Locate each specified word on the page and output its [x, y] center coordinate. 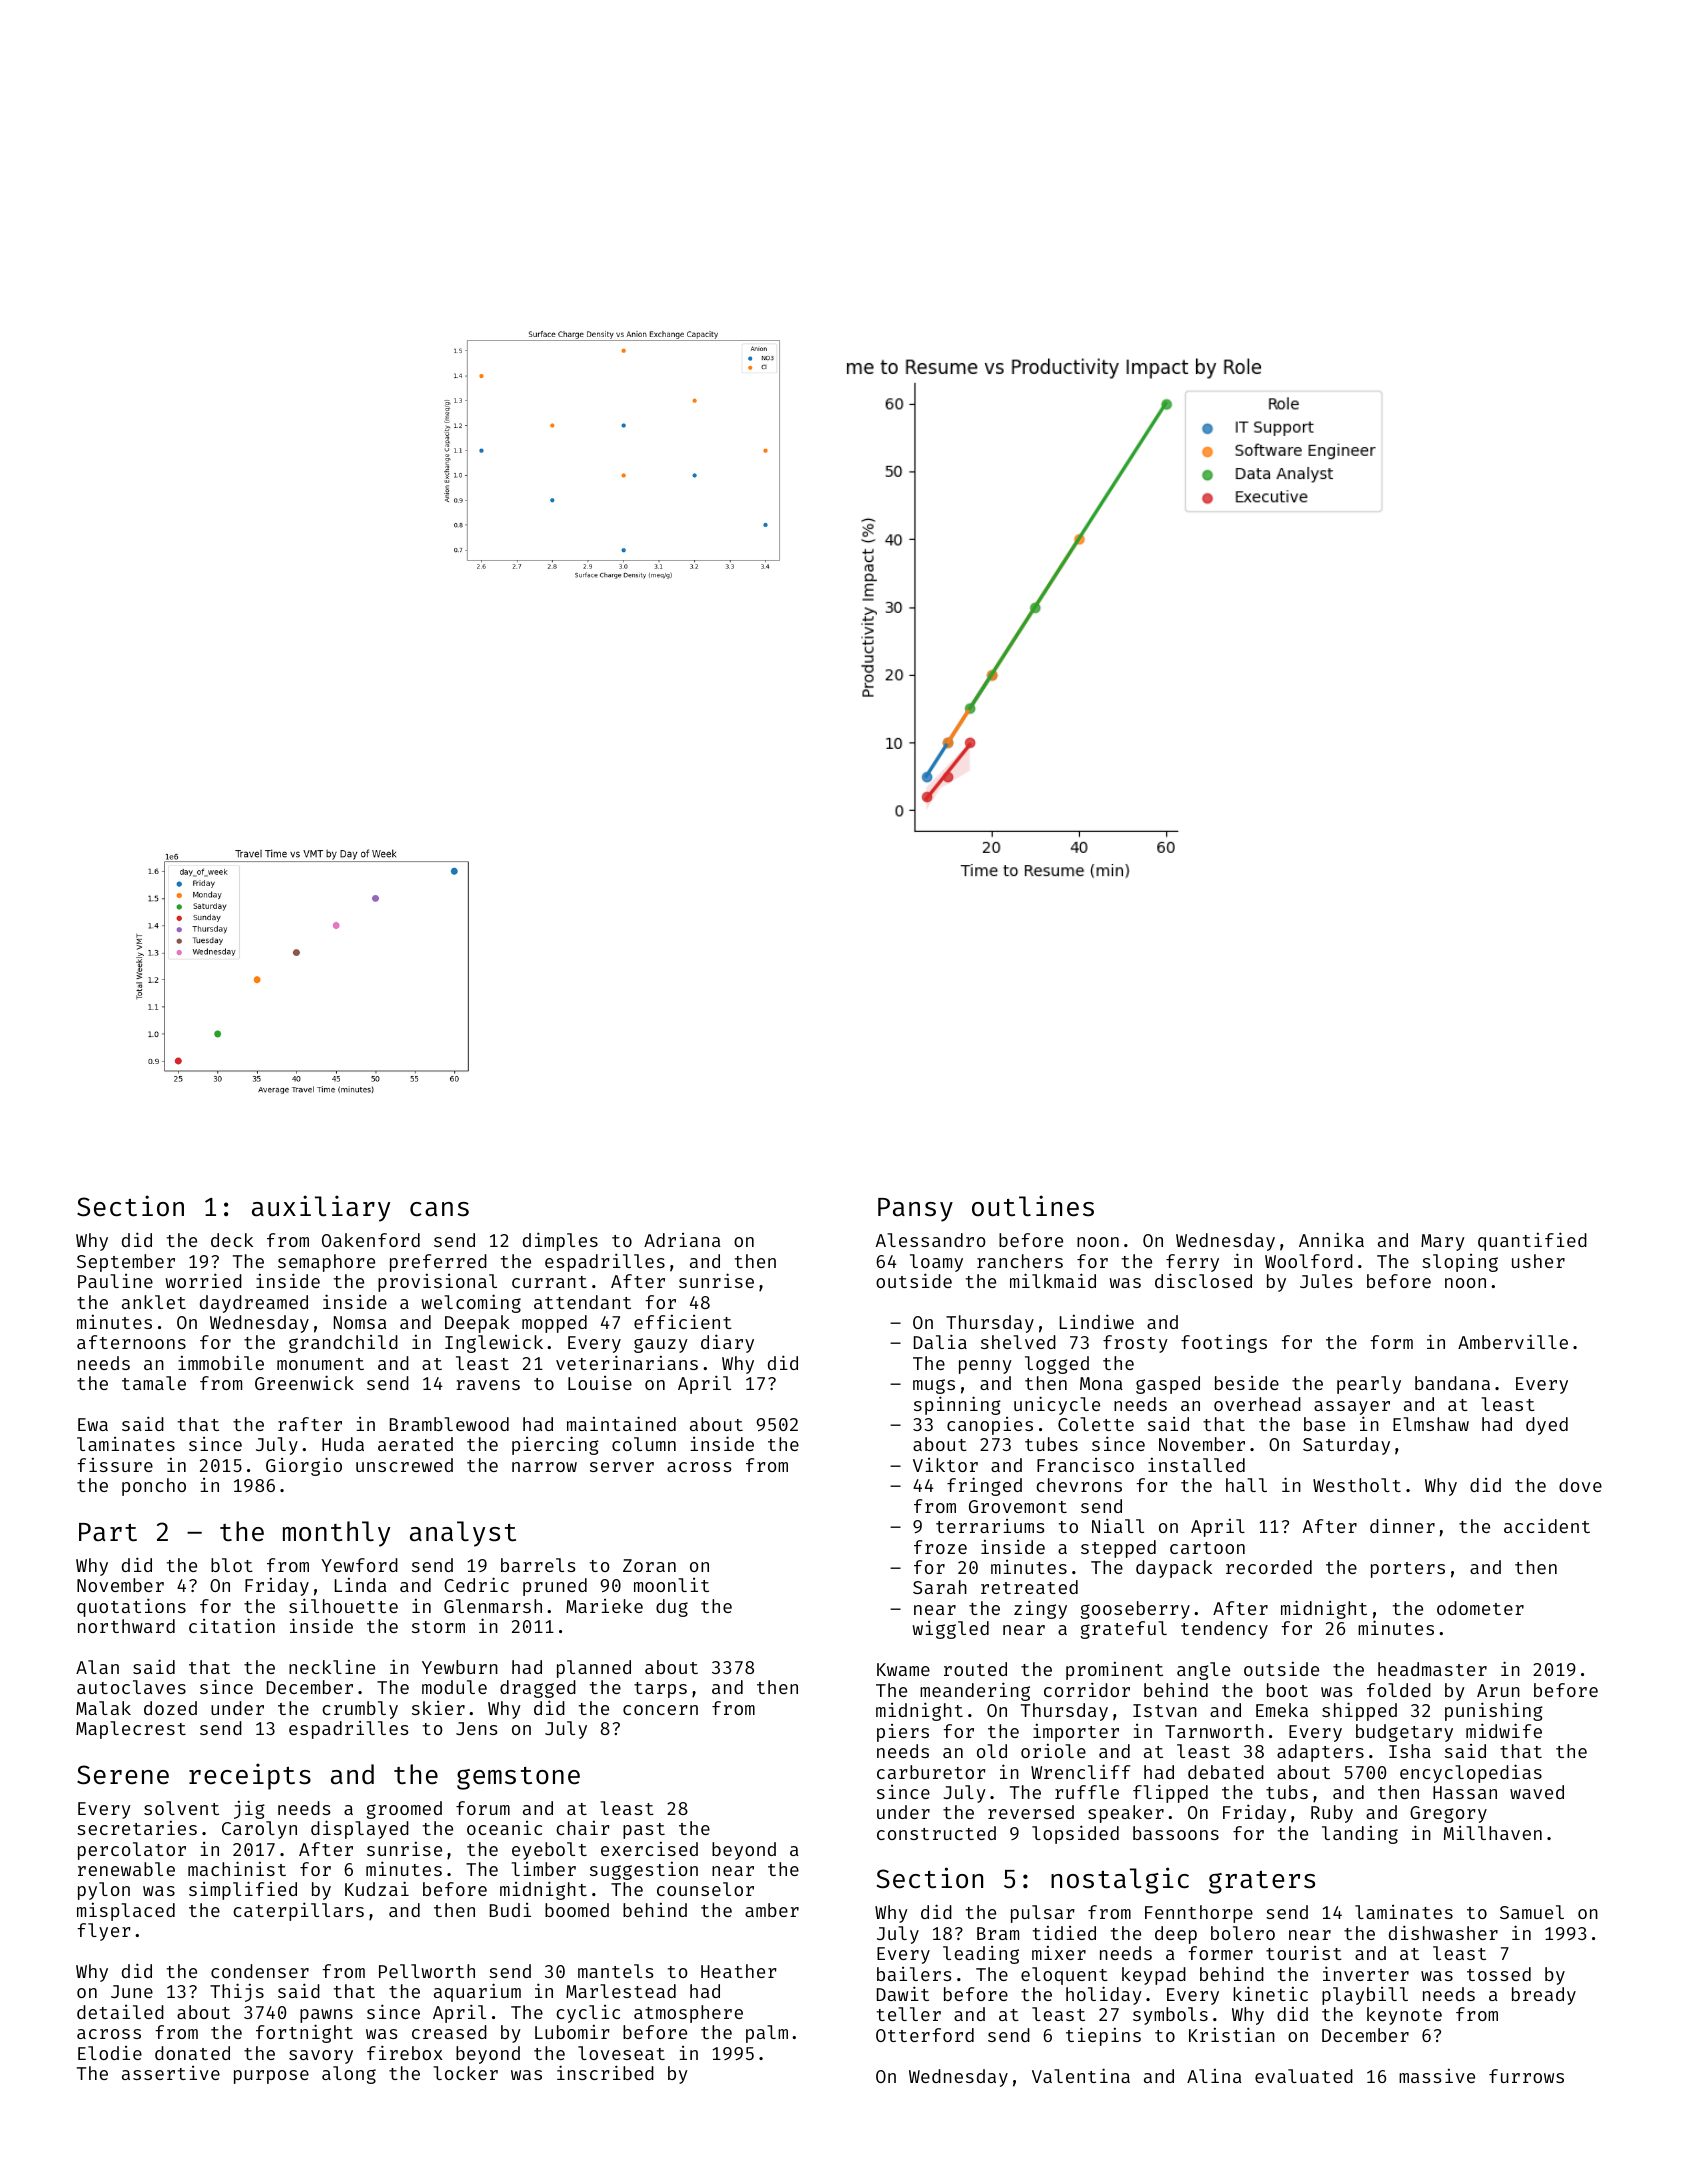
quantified [1532, 1241]
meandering [975, 1691]
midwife [1504, 1730]
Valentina [1081, 2075]
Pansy [915, 1210]
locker [465, 2073]
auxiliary [321, 1208]
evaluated [1304, 2076]
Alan [97, 1667]
